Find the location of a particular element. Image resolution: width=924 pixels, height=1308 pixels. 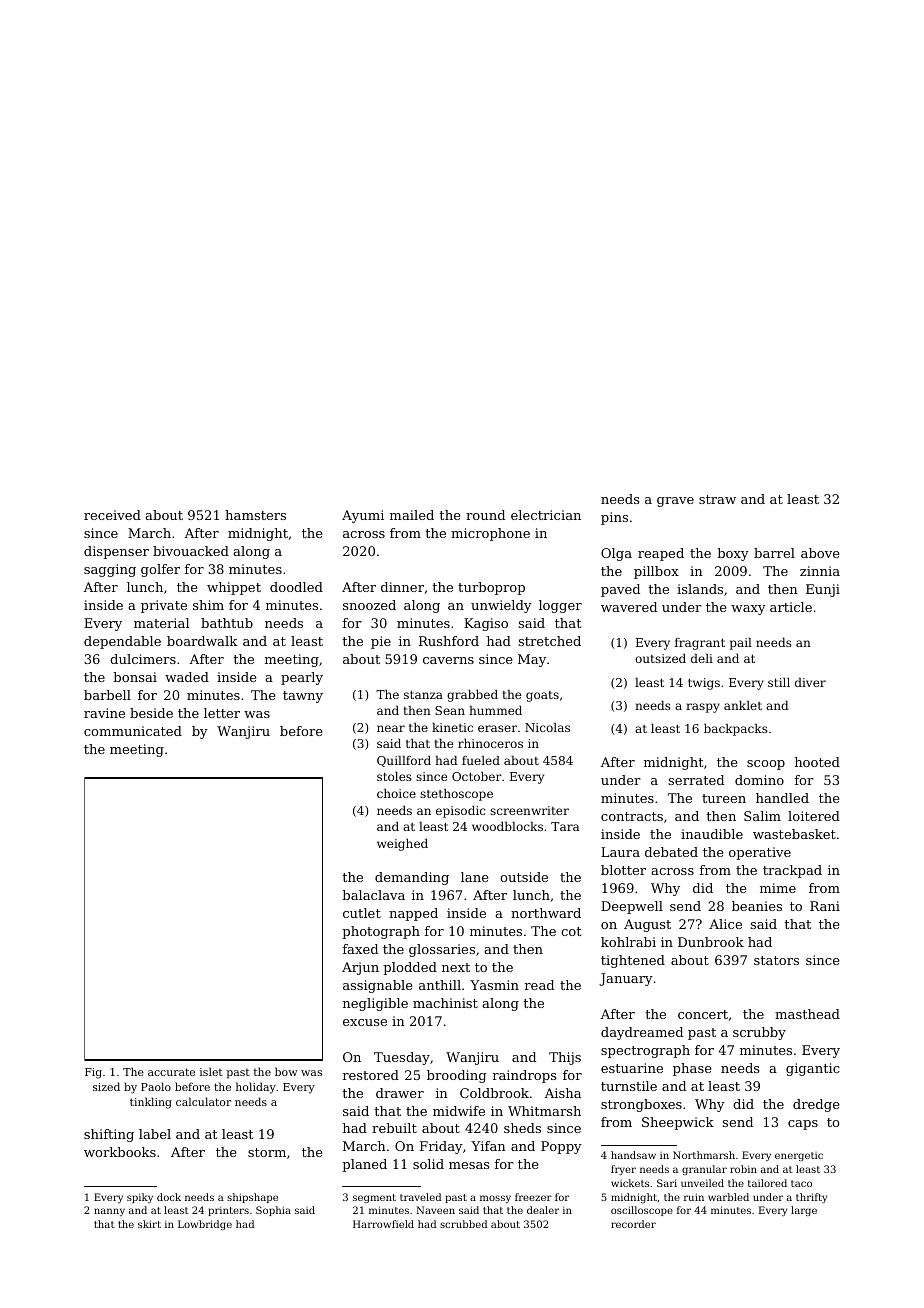

zinnia is located at coordinates (820, 571).
